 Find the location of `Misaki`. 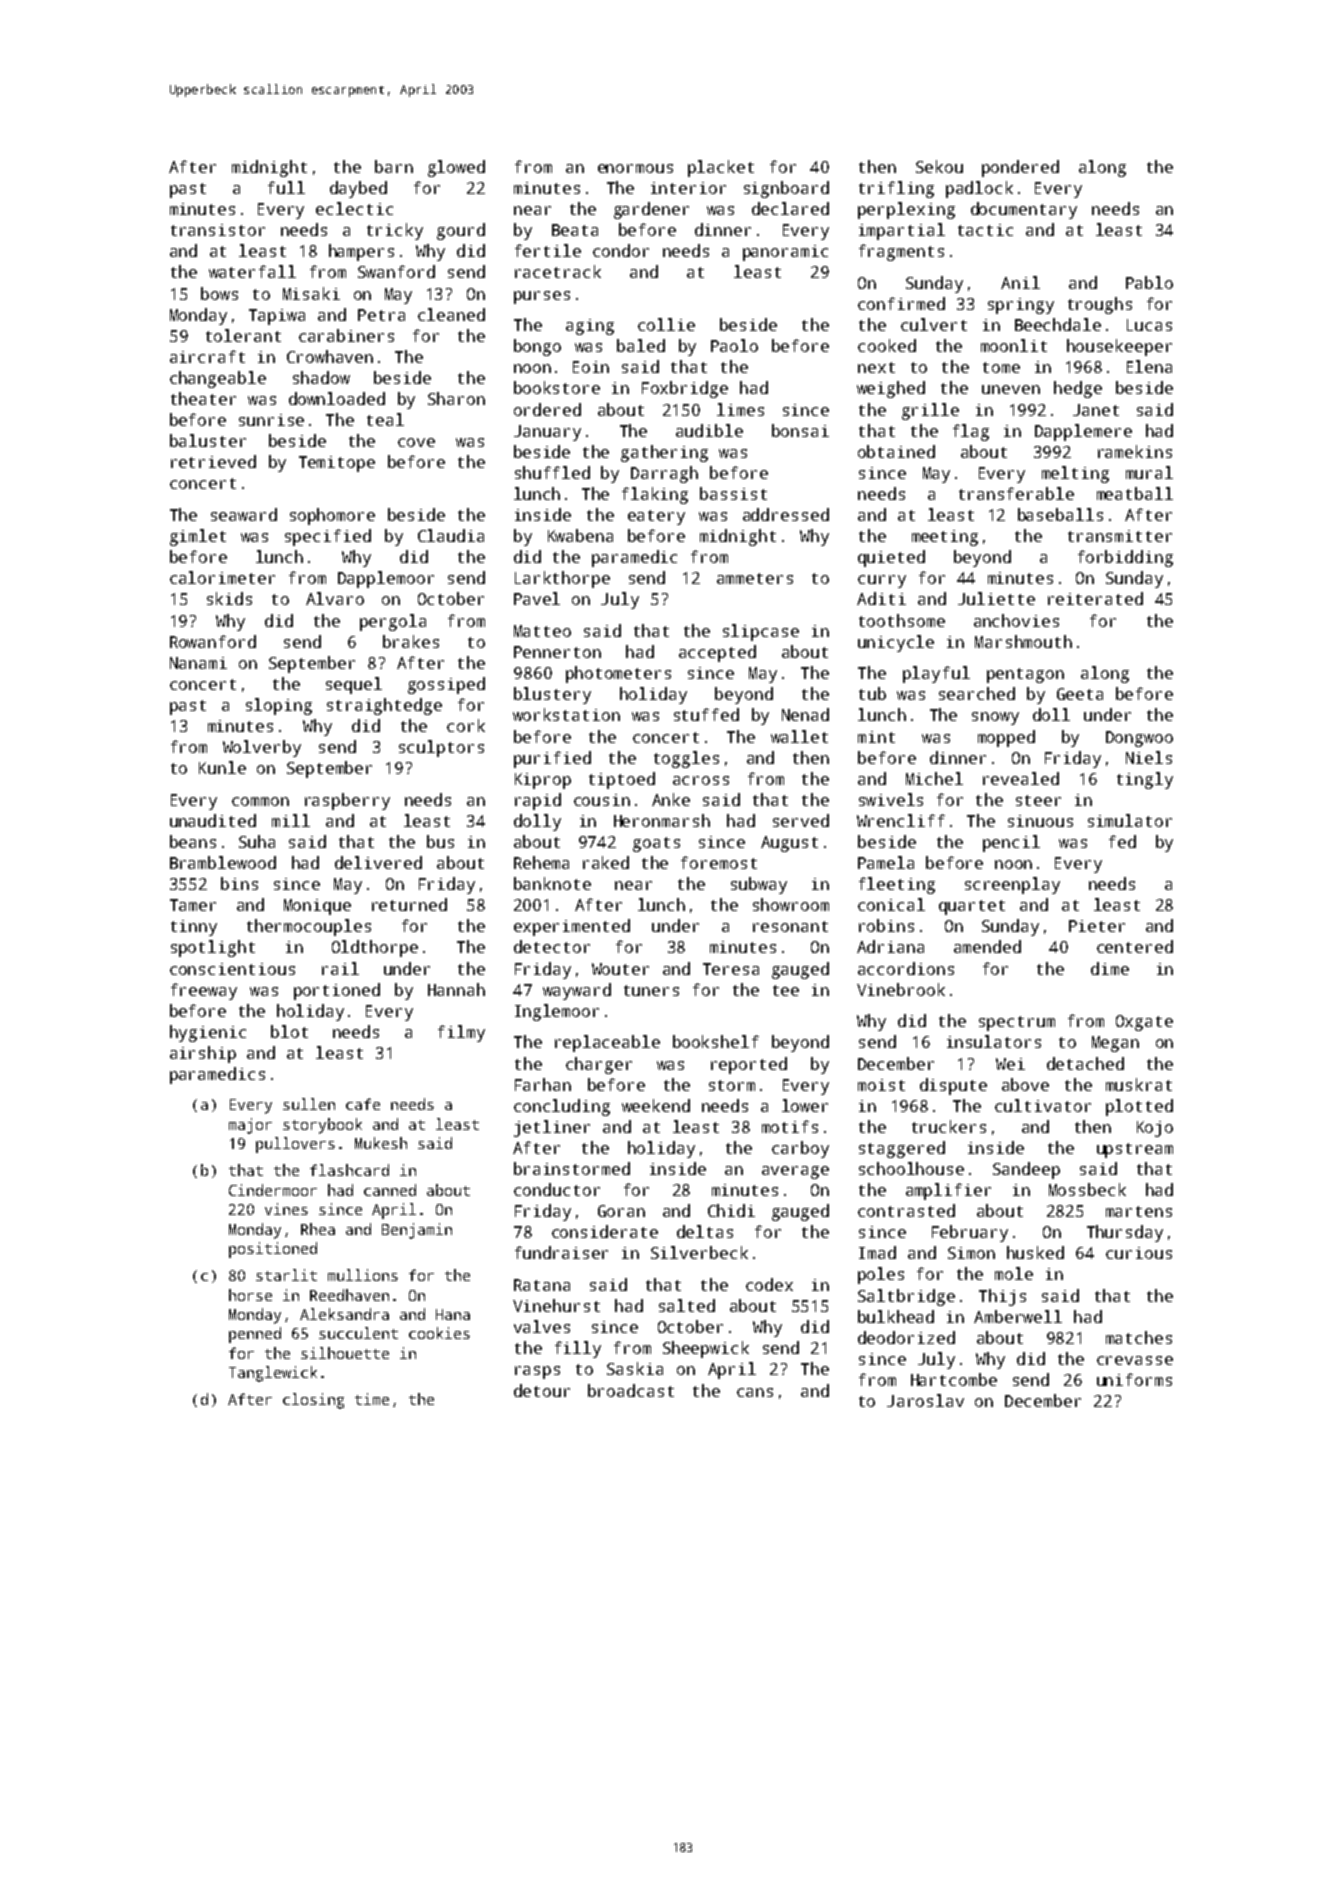

Misaki is located at coordinates (311, 293).
